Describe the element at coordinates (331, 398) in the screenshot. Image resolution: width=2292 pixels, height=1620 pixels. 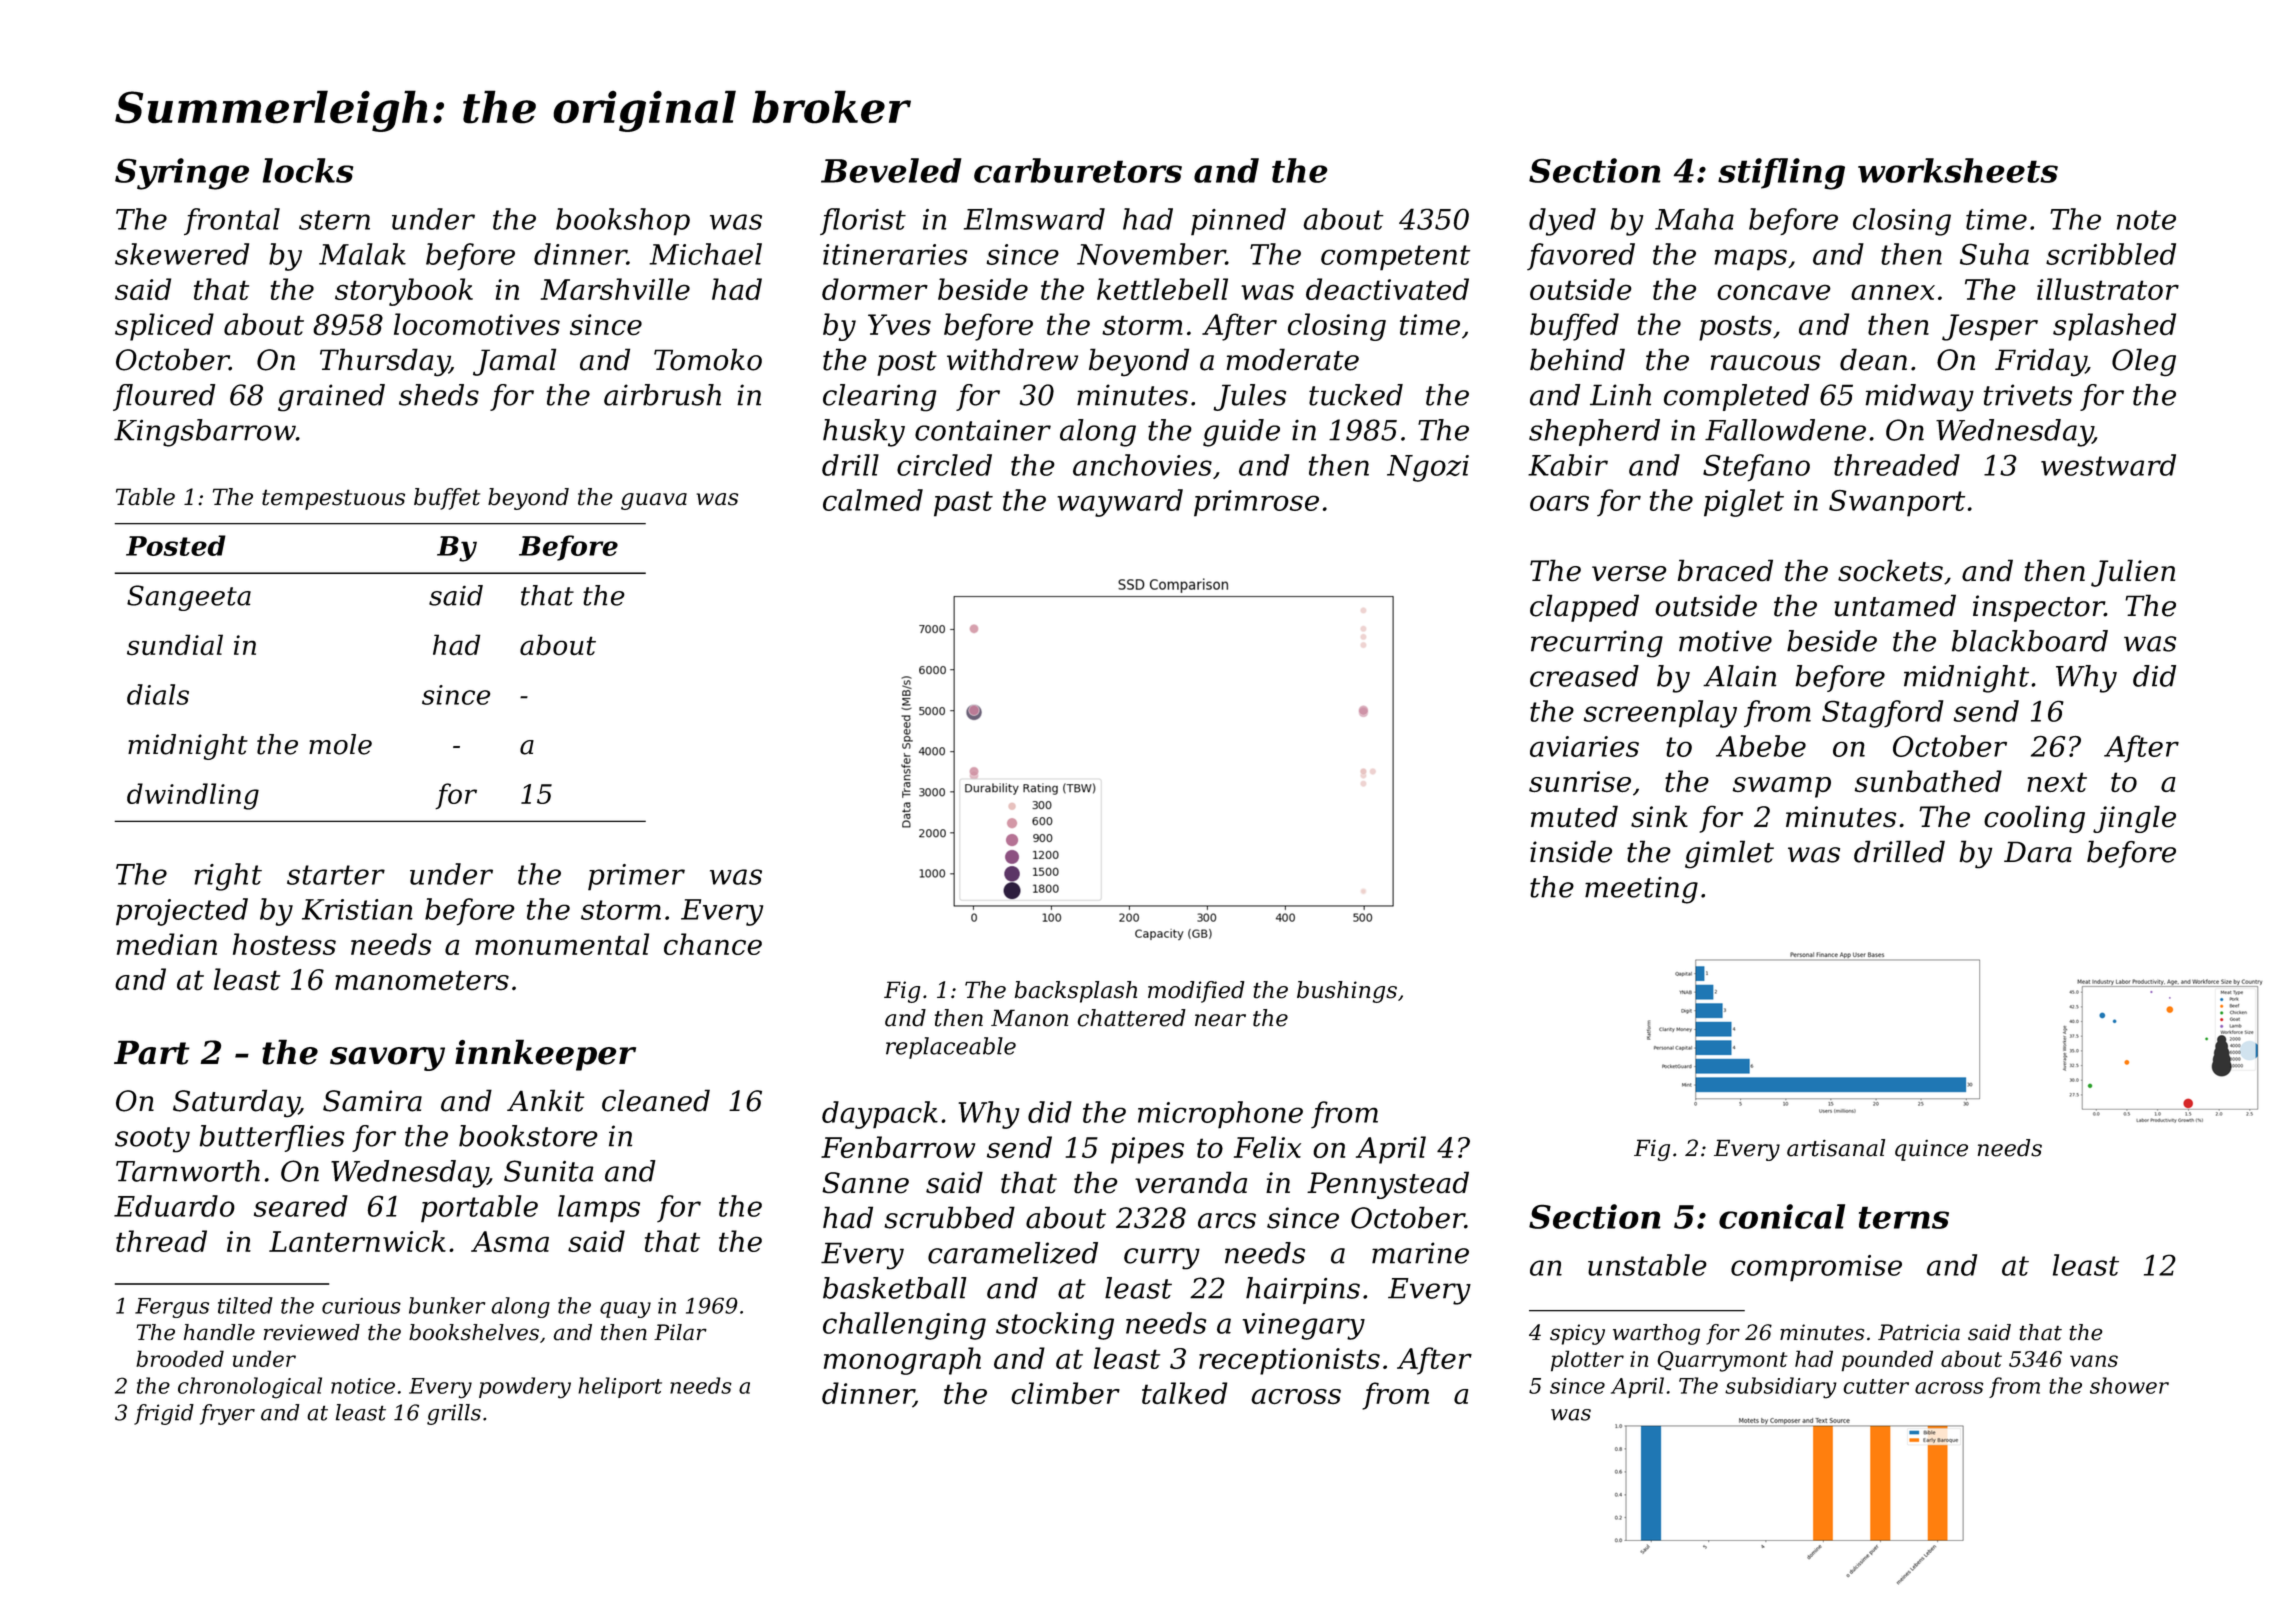
I see `grained` at that location.
